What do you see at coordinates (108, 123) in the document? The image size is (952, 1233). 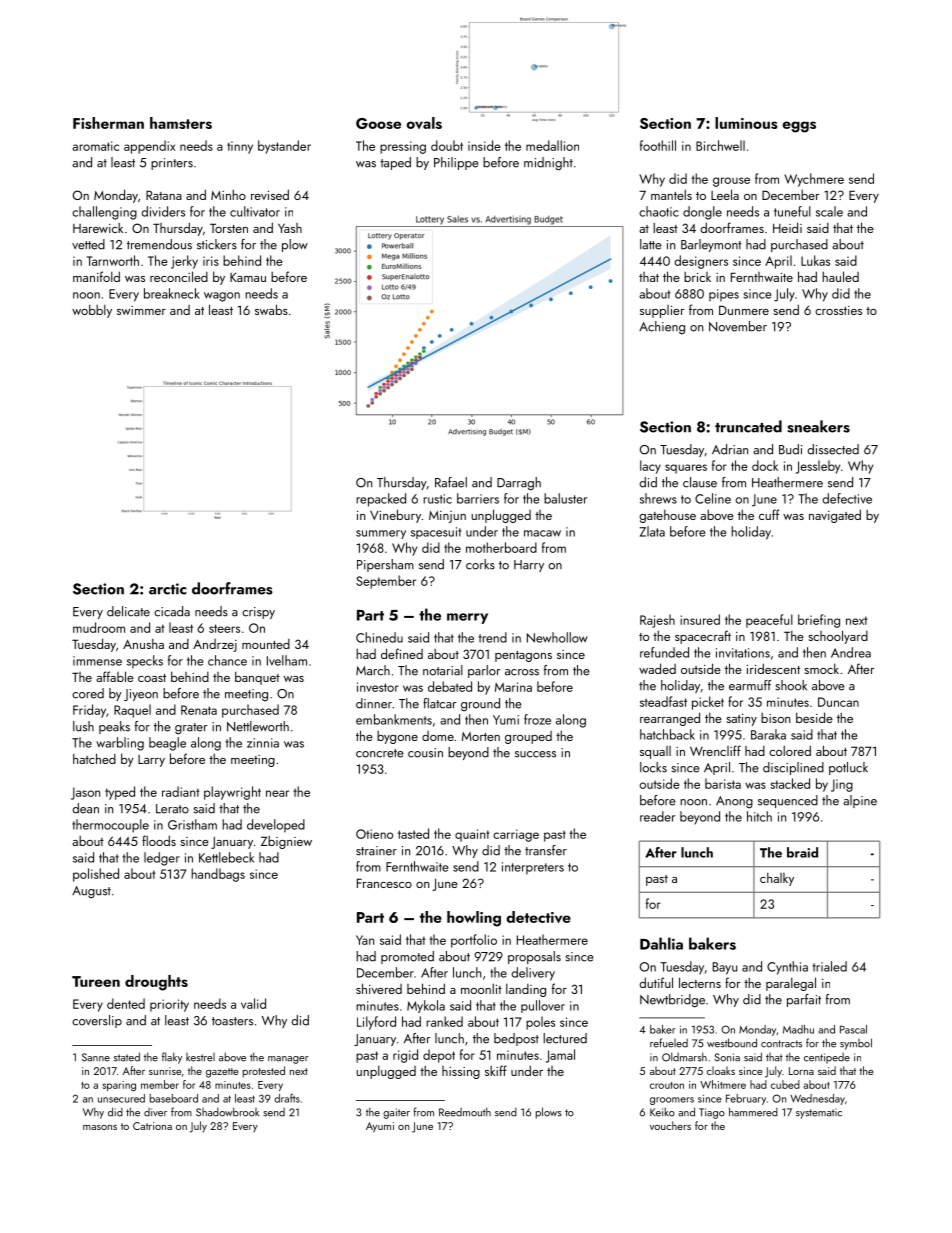 I see `Fisherman` at bounding box center [108, 123].
